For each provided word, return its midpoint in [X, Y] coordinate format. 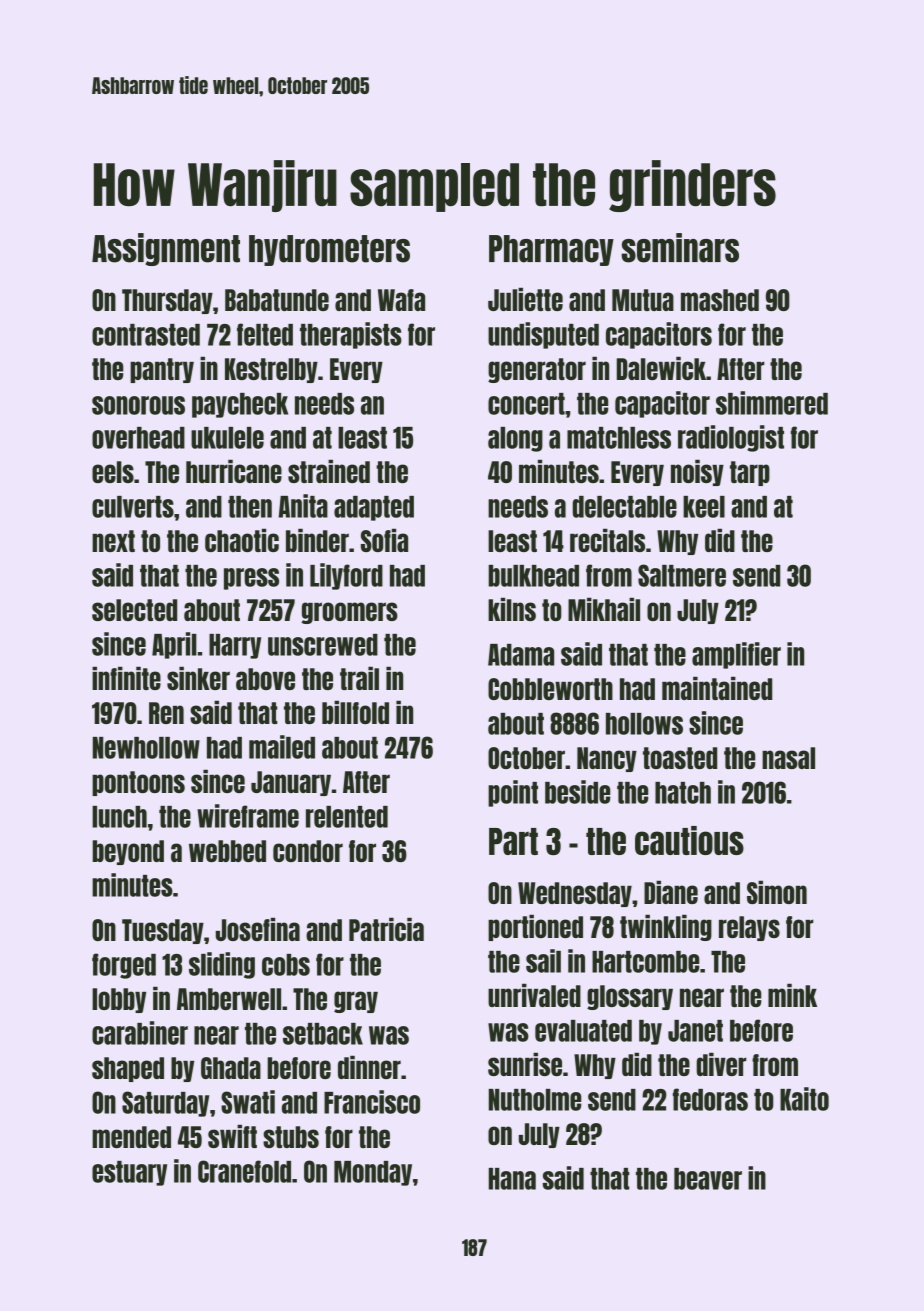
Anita [303, 506]
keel [704, 507]
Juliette [525, 299]
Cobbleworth [550, 689]
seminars [680, 248]
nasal [788, 758]
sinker [198, 678]
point [513, 793]
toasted [680, 758]
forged [124, 966]
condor [308, 851]
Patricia [386, 929]
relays [749, 928]
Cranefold [244, 1171]
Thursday [167, 301]
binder [317, 540]
